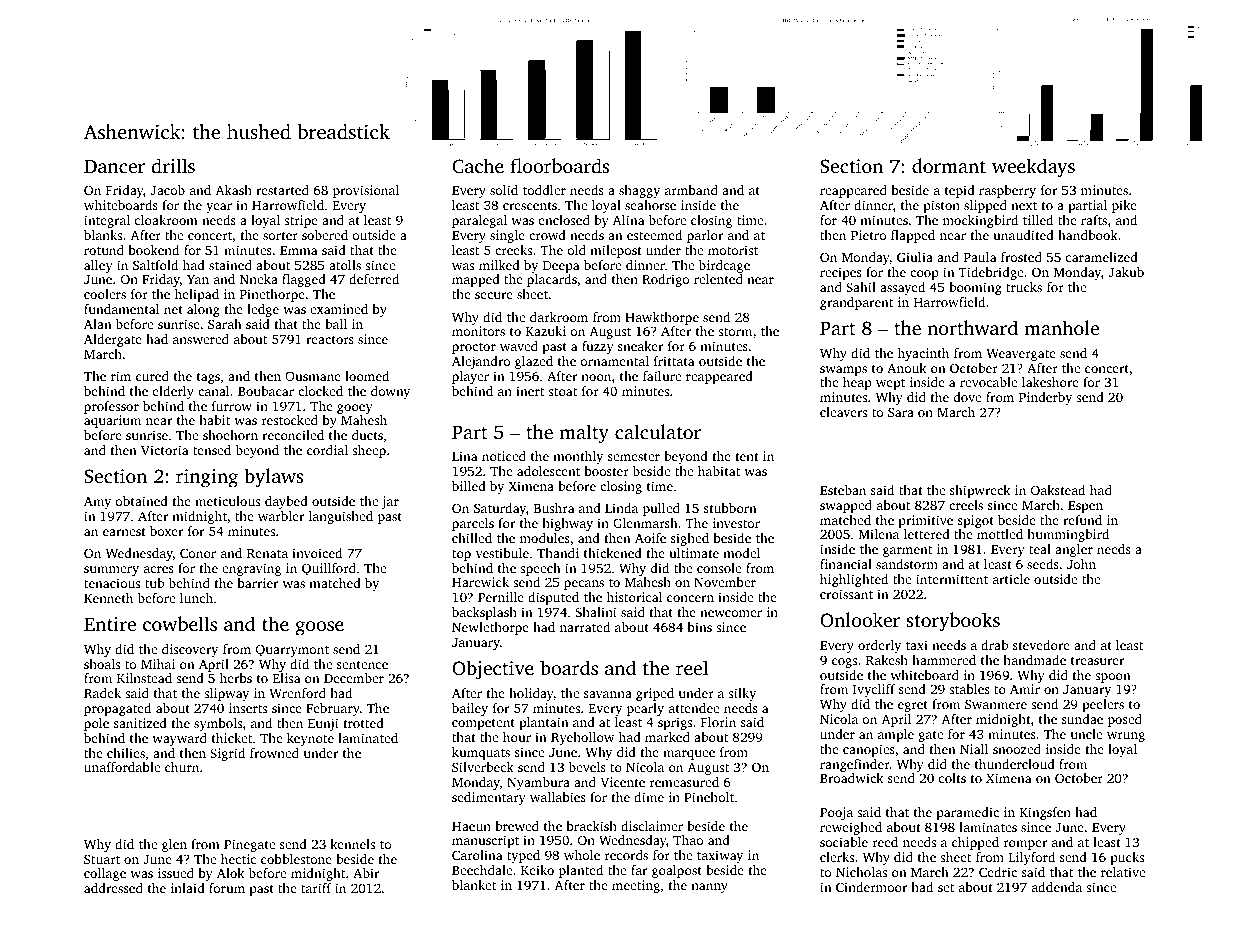  What do you see at coordinates (944, 660) in the screenshot?
I see `hammered` at bounding box center [944, 660].
